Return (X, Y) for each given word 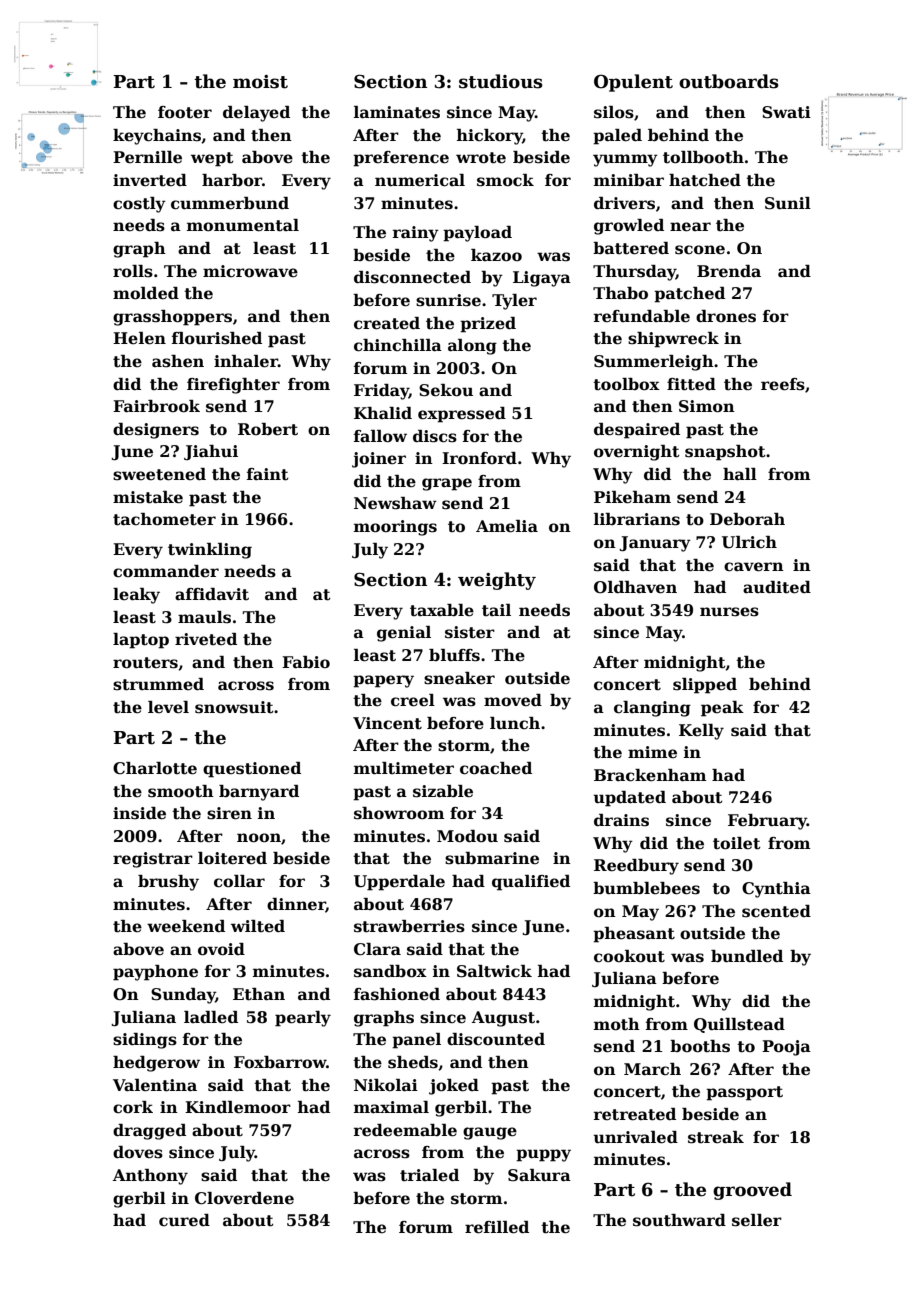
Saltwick (494, 971)
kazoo (496, 255)
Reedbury (636, 867)
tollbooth (703, 157)
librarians (637, 519)
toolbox (626, 384)
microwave (250, 271)
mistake (148, 497)
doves (138, 1152)
